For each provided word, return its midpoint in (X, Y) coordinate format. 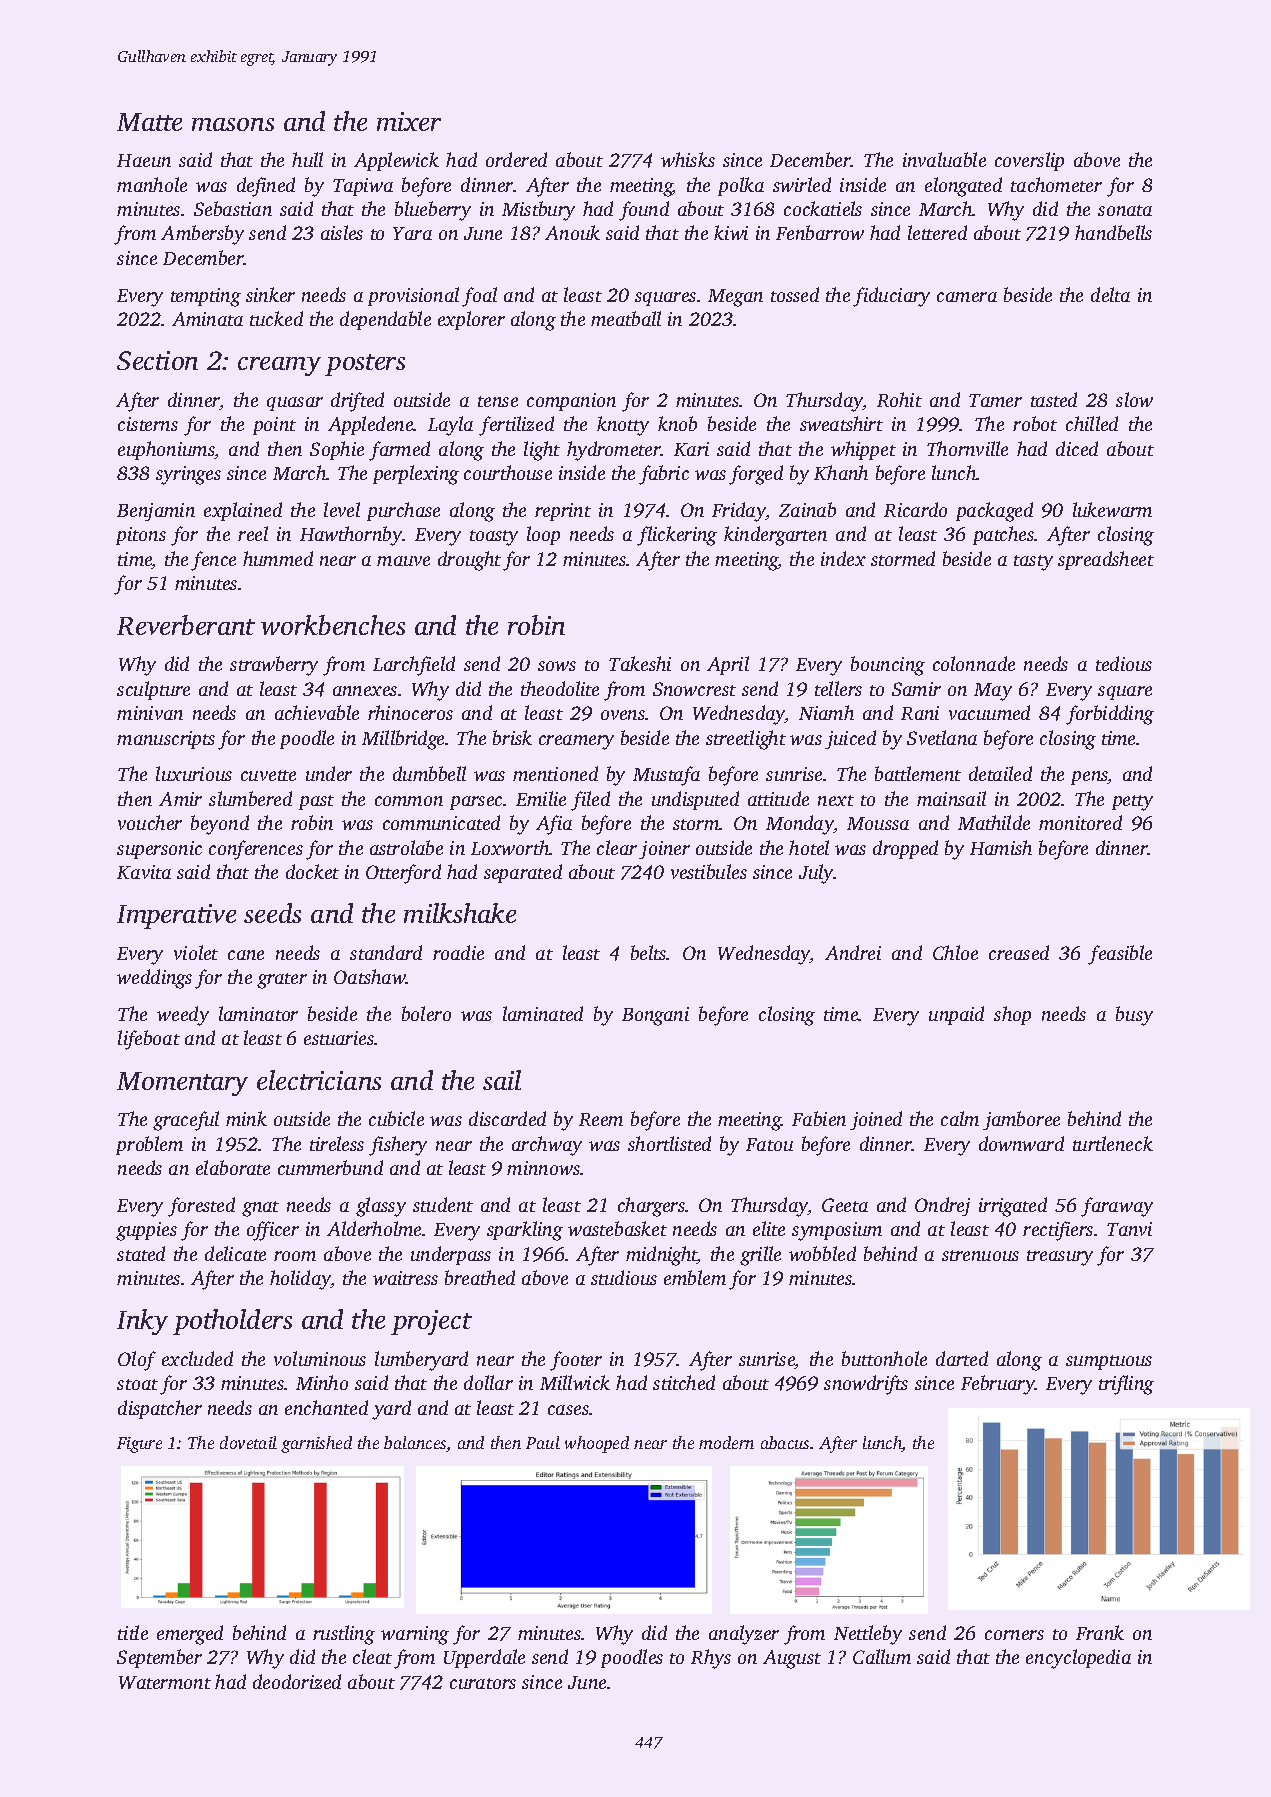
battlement (918, 773)
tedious (1124, 663)
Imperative (176, 916)
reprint (563, 512)
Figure (139, 1445)
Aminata (207, 319)
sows (557, 666)
